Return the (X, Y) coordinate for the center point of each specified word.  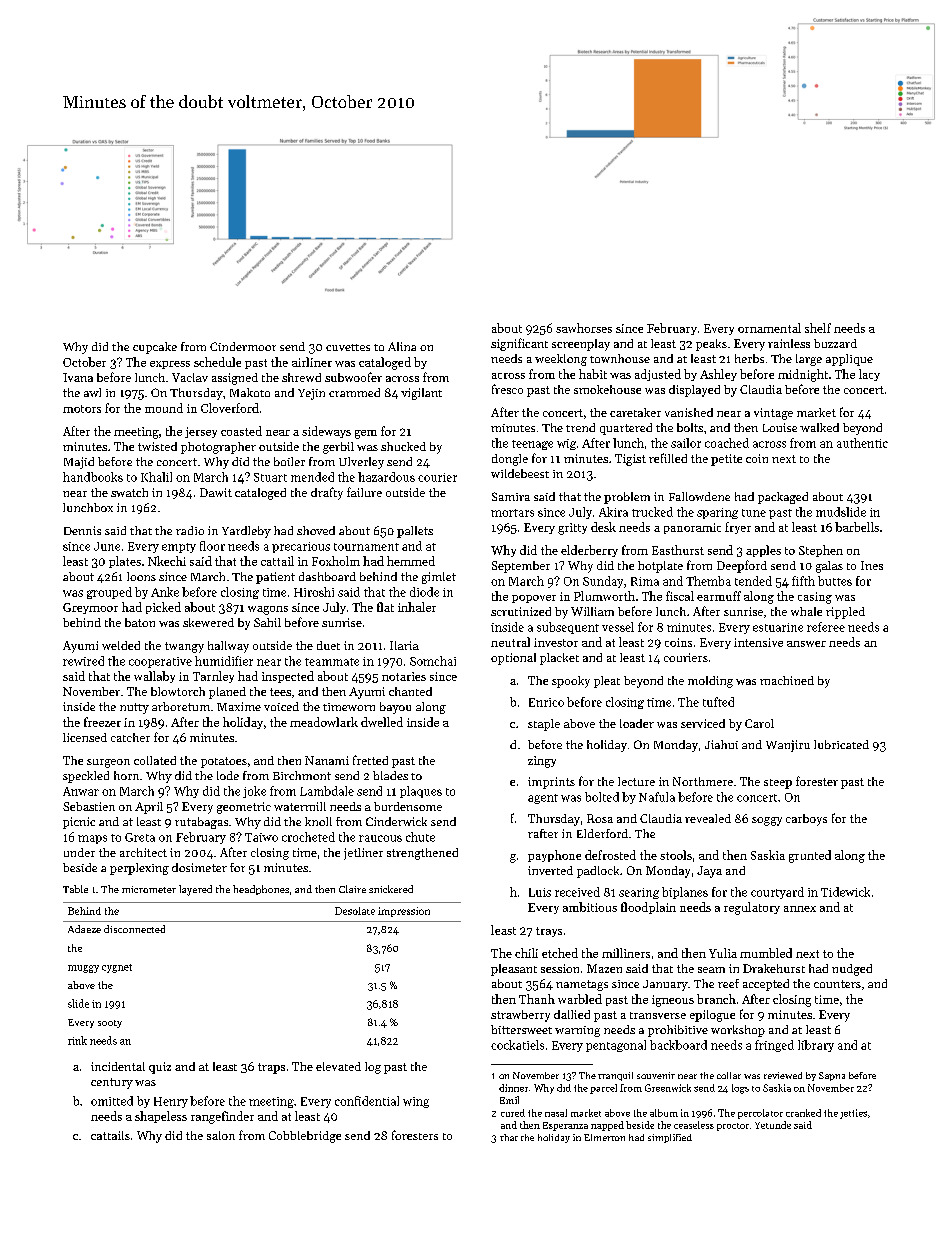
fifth (803, 581)
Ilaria (404, 645)
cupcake (155, 348)
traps (271, 1068)
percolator (760, 1114)
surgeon (108, 763)
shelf (818, 328)
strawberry (520, 1016)
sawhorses (584, 328)
